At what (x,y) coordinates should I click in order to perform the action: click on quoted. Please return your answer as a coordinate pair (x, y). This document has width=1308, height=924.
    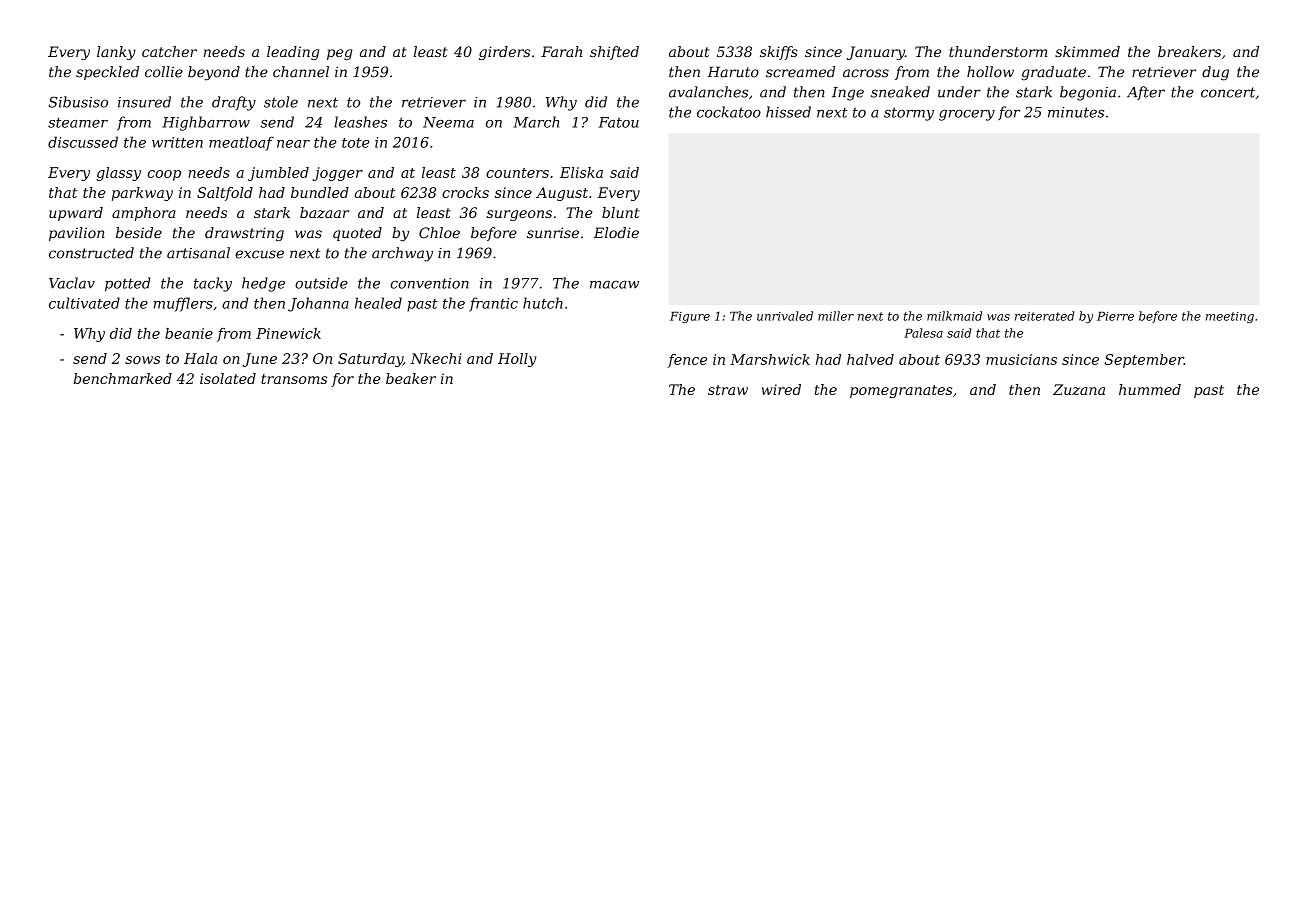
    Looking at the image, I should click on (357, 234).
